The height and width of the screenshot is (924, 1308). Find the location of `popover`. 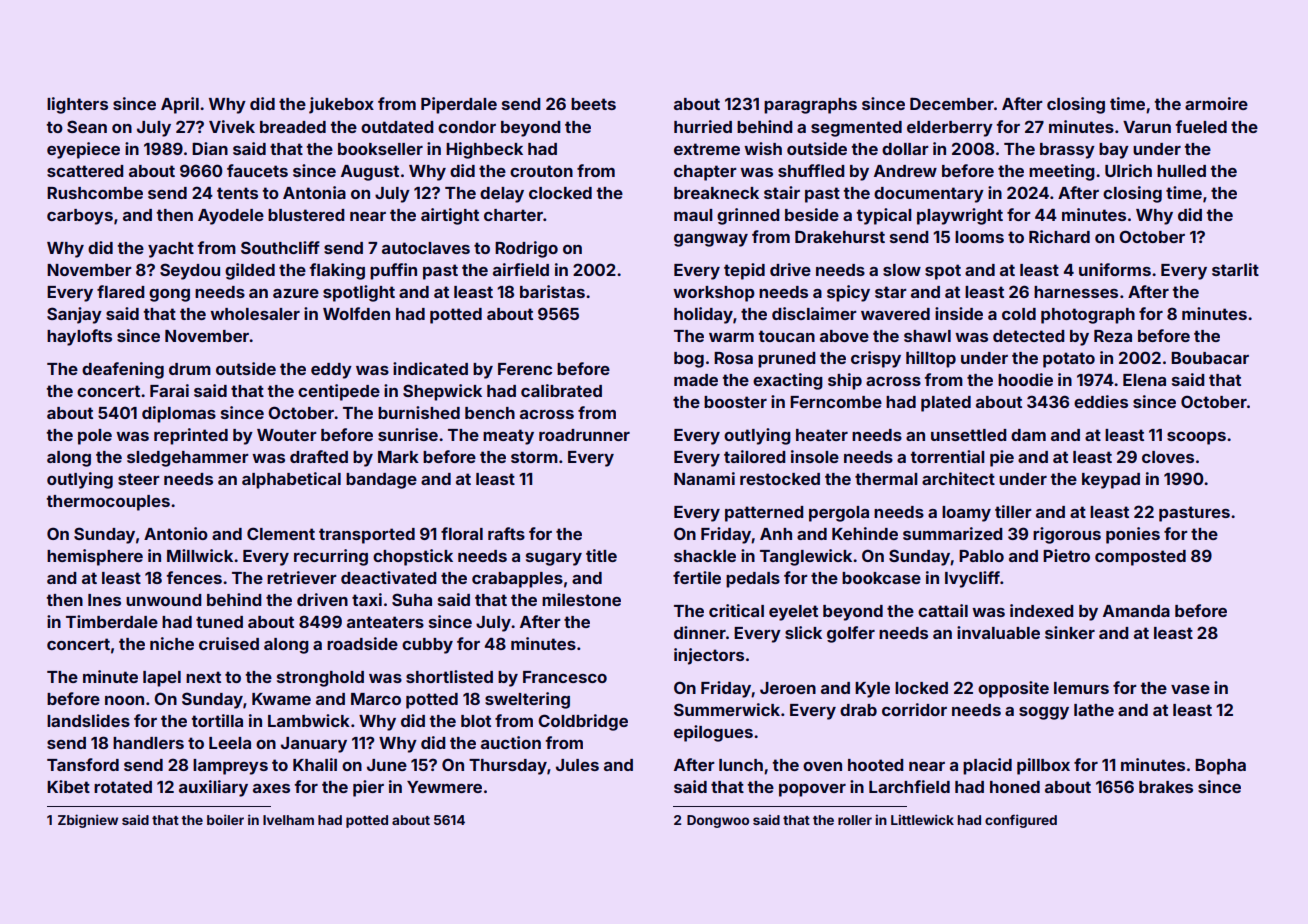

popover is located at coordinates (812, 790).
